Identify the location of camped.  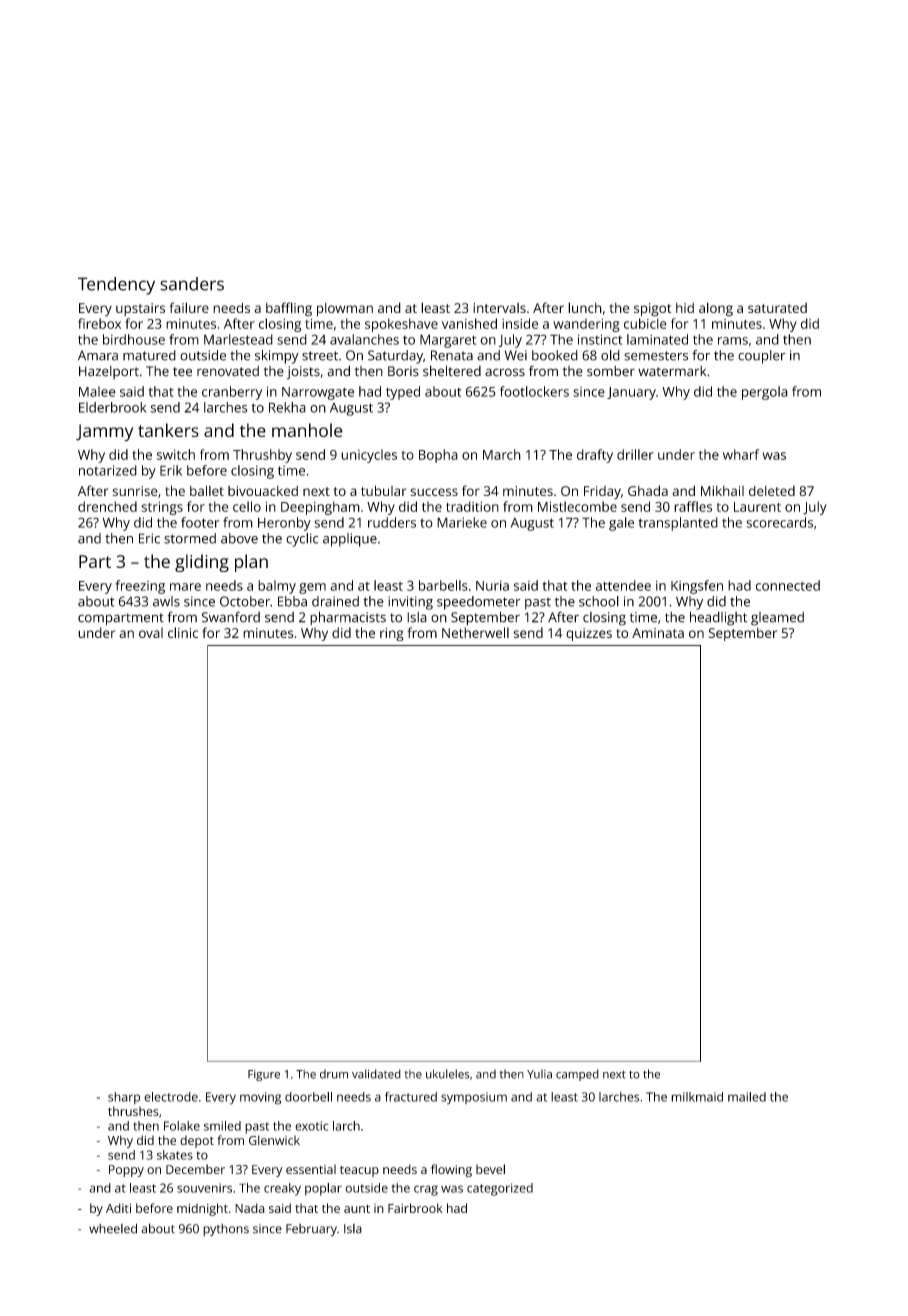
(577, 1075).
